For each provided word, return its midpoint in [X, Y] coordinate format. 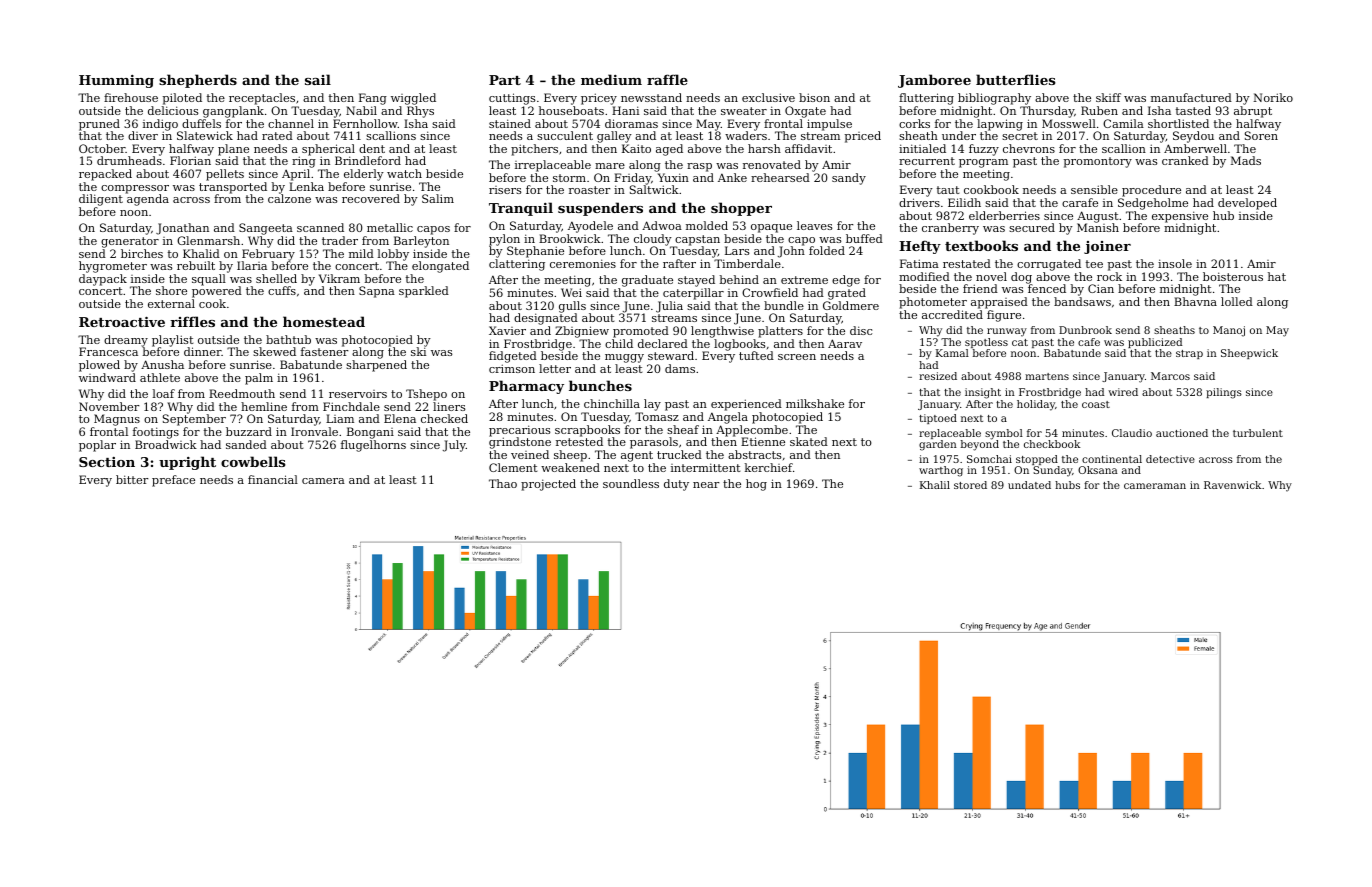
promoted [641, 332]
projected [548, 485]
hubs [1067, 485]
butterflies [1016, 79]
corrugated [1049, 265]
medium [611, 79]
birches [142, 253]
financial [273, 479]
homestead [324, 321]
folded [827, 250]
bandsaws [1082, 301]
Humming [116, 81]
